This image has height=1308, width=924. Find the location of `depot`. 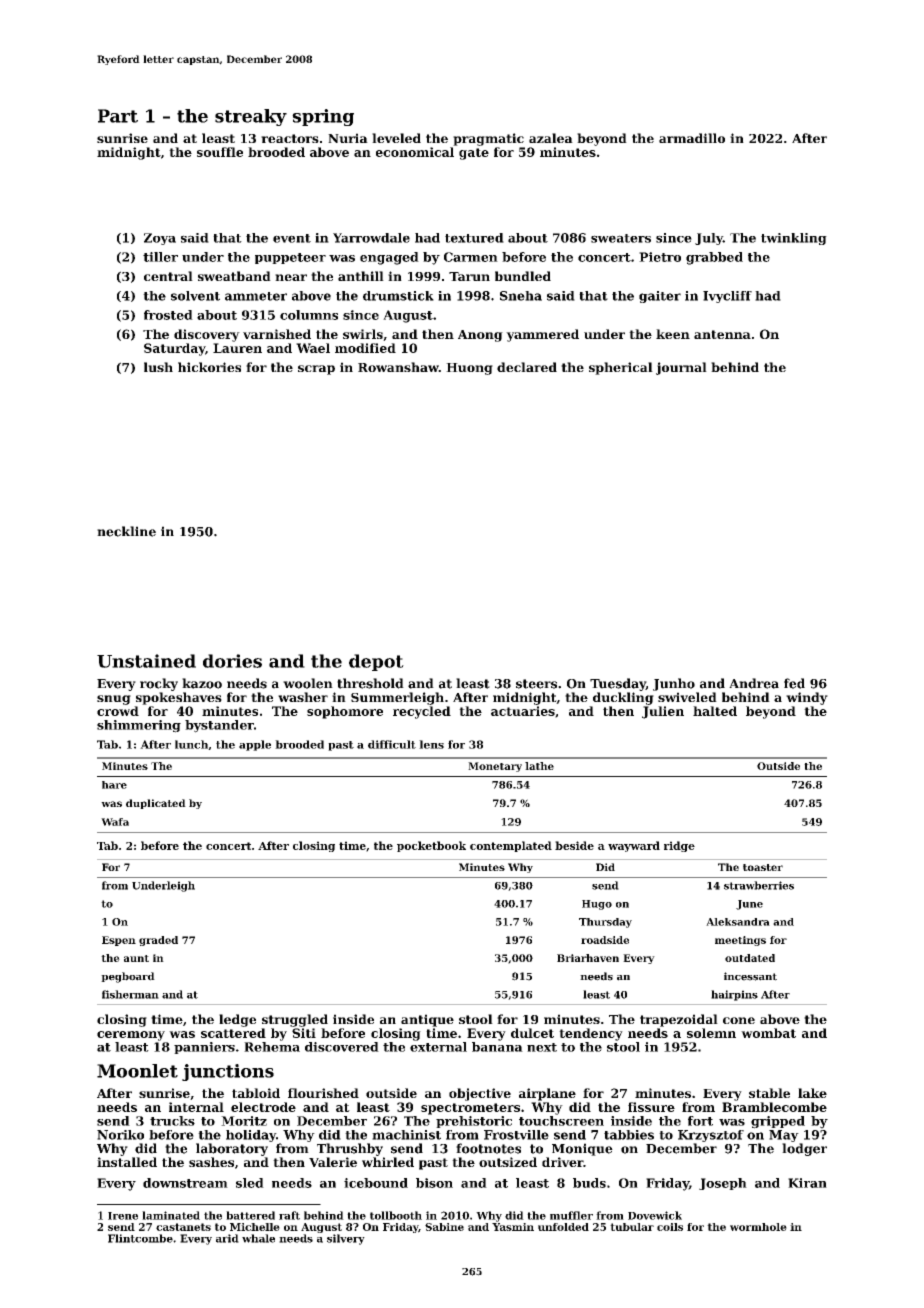

depot is located at coordinates (376, 662).
